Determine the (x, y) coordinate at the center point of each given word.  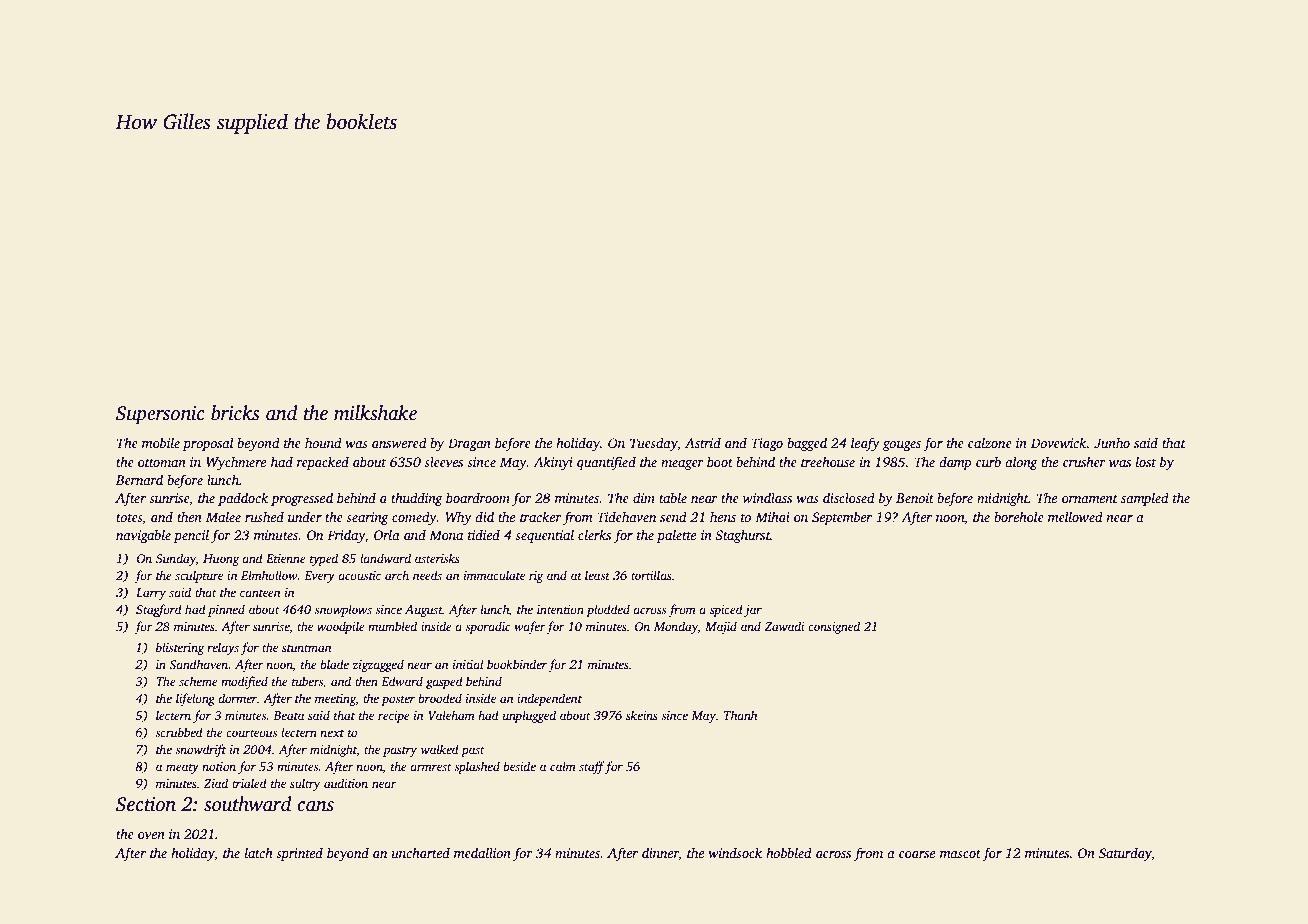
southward (247, 804)
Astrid (703, 442)
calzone (990, 442)
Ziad (216, 783)
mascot (960, 854)
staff (592, 767)
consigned (834, 627)
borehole (1019, 516)
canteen (260, 593)
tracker (541, 516)
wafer (530, 627)
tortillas (651, 575)
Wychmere (236, 463)
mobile (161, 442)
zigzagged (378, 665)
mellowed (1075, 516)
